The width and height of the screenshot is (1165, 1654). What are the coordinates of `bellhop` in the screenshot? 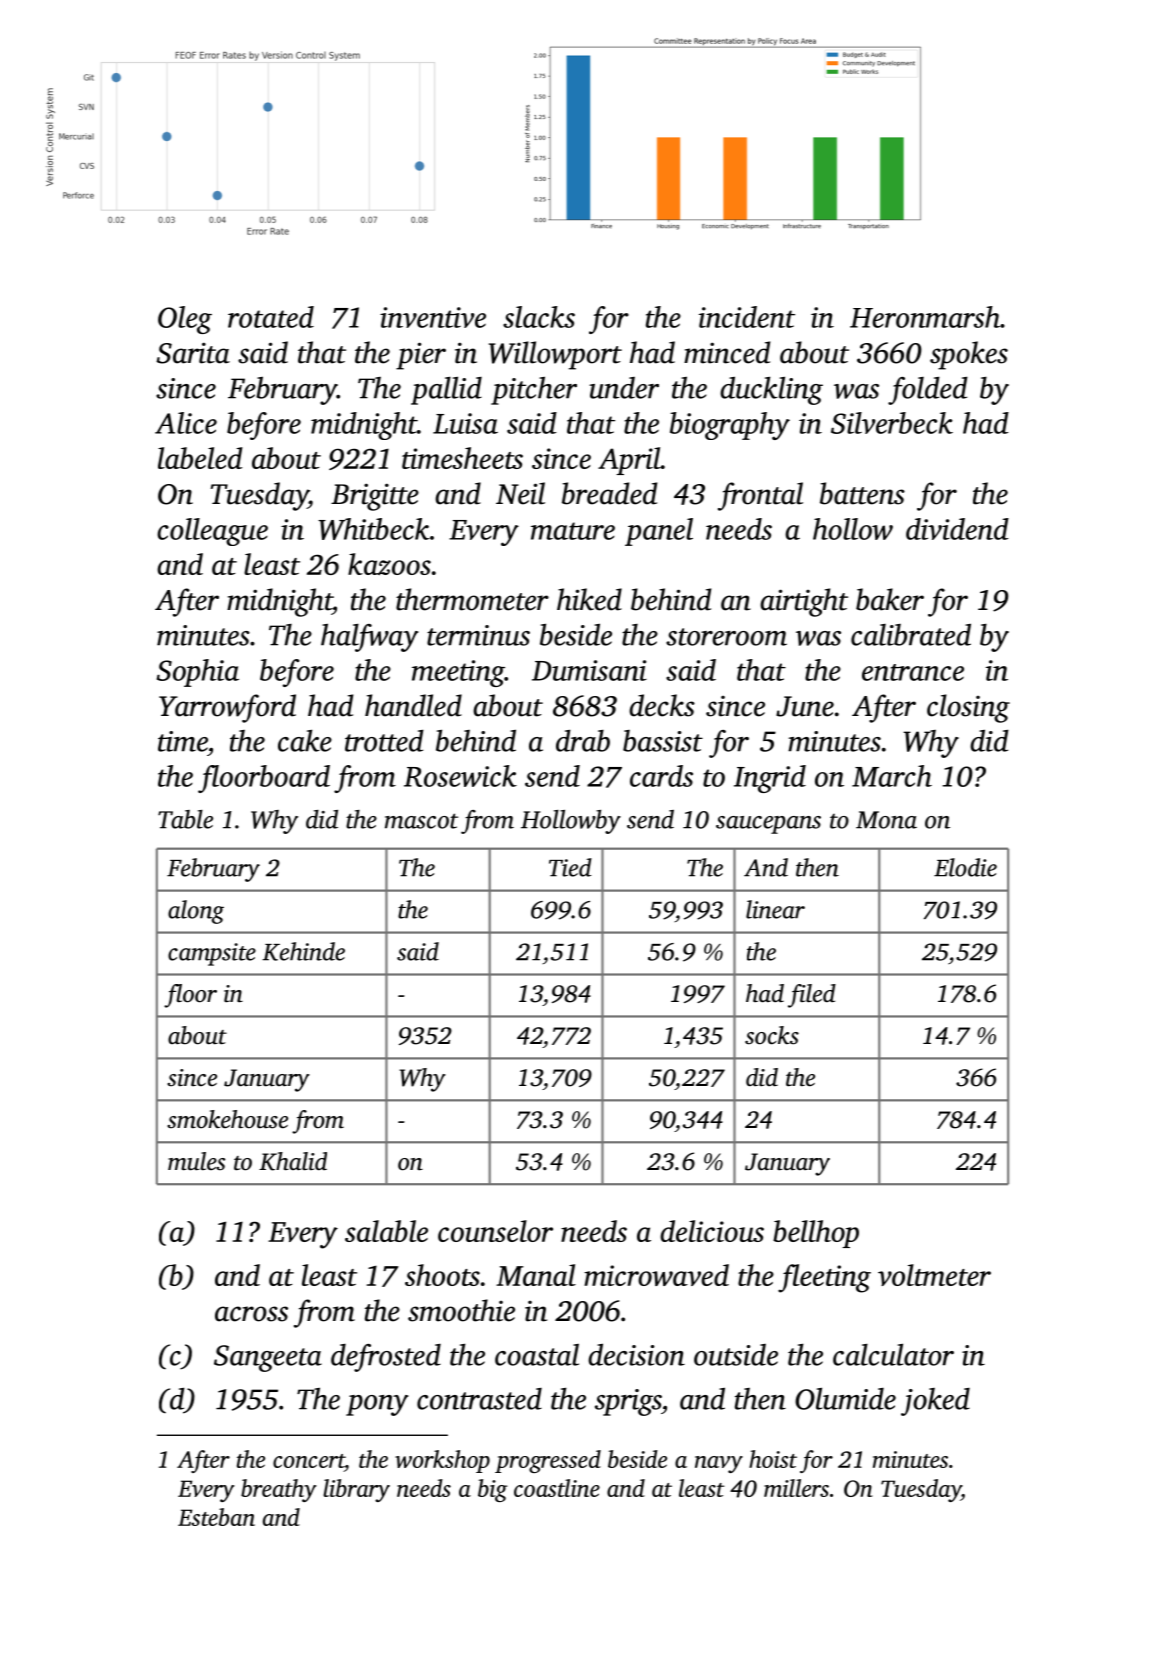 It's located at (816, 1234).
